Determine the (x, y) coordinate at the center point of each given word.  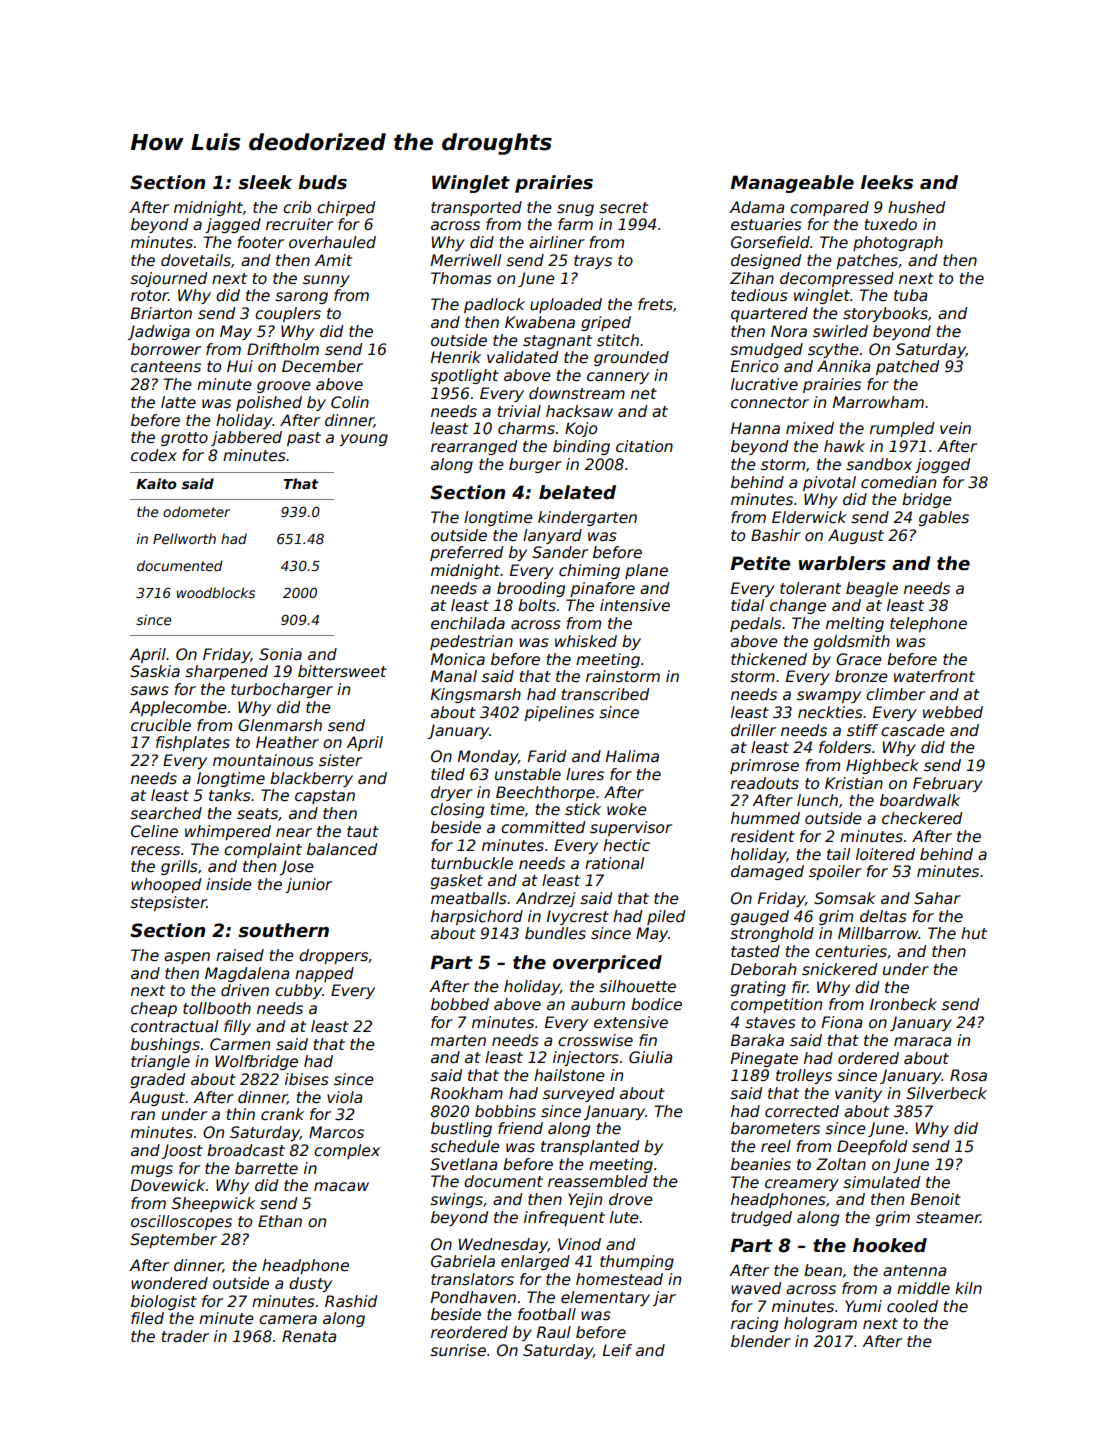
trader (185, 1336)
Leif (617, 1350)
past (304, 439)
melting (855, 624)
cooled (912, 1306)
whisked (586, 641)
